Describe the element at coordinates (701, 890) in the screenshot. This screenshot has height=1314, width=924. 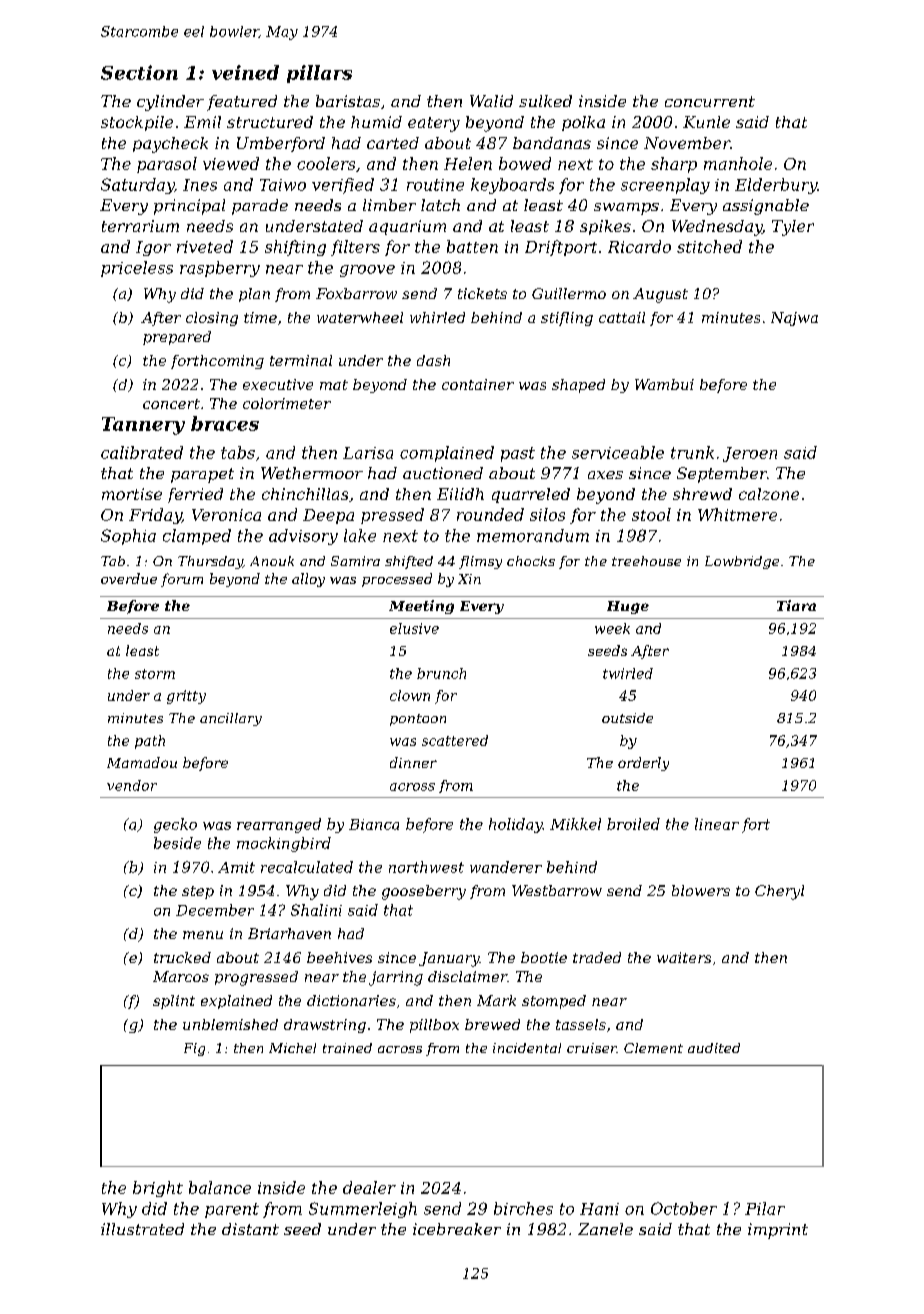
I see `blowers` at that location.
